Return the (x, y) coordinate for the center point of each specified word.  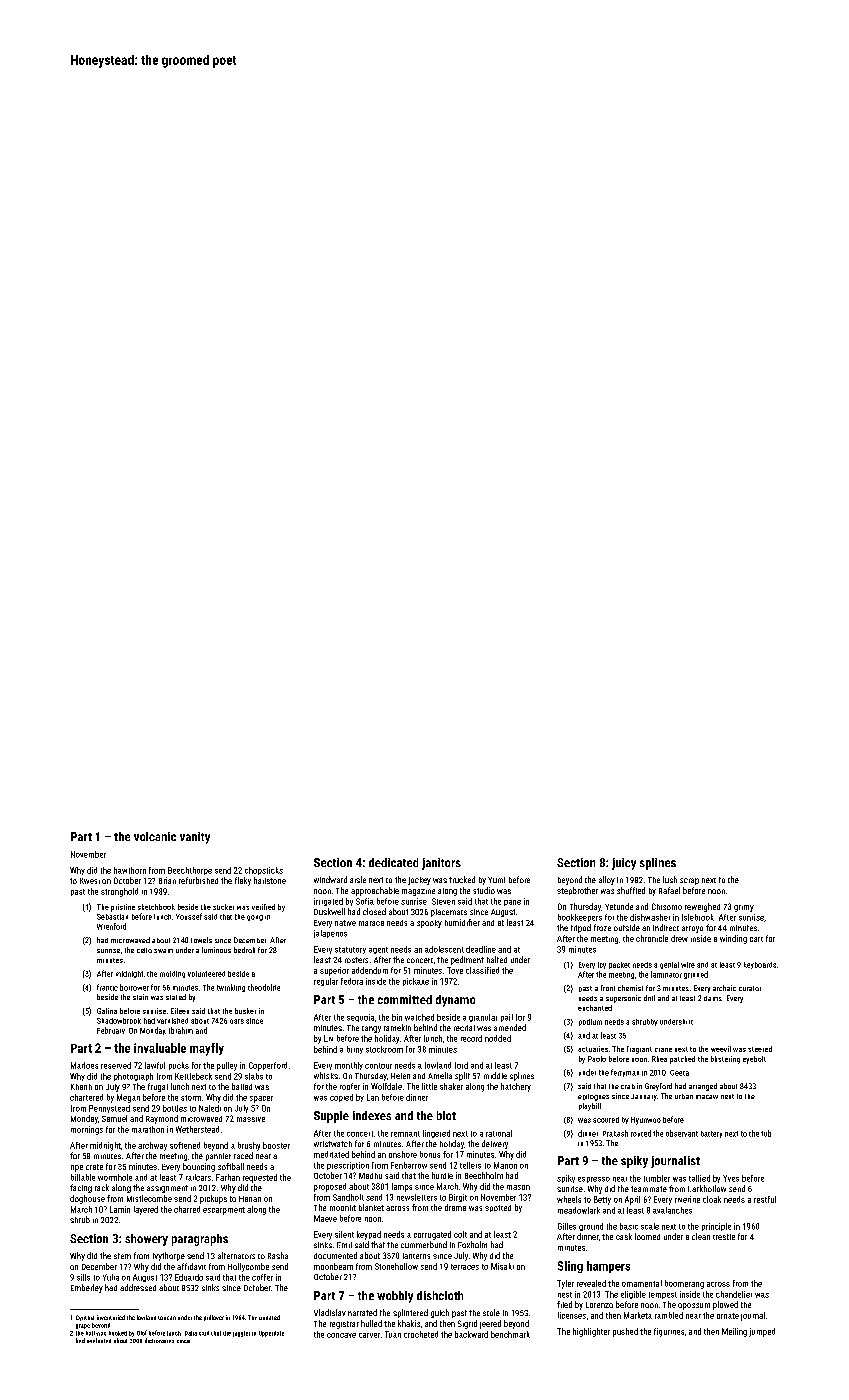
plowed (725, 1305)
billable (83, 1177)
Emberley (87, 1288)
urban (684, 1096)
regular (326, 982)
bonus (430, 1154)
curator (750, 988)
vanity (195, 838)
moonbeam (333, 1266)
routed (641, 1133)
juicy (624, 864)
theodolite (264, 987)
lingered (436, 1134)
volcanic (155, 836)
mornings (87, 1130)
